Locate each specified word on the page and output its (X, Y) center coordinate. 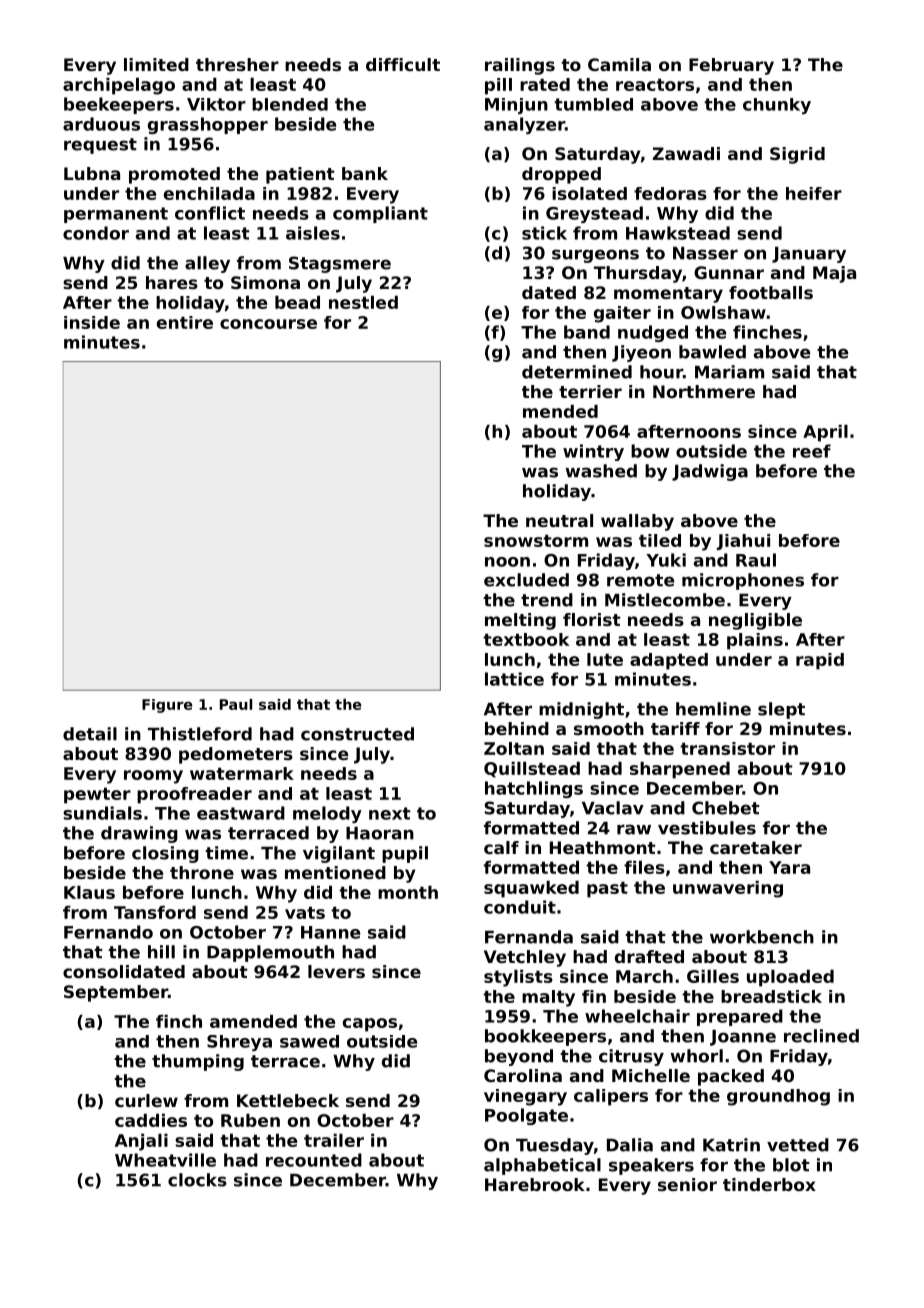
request (100, 146)
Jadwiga (710, 472)
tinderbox (769, 1184)
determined (577, 372)
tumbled (593, 104)
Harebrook (535, 1184)
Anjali (141, 1142)
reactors (655, 84)
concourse (268, 324)
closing (165, 854)
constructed (357, 734)
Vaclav (613, 808)
